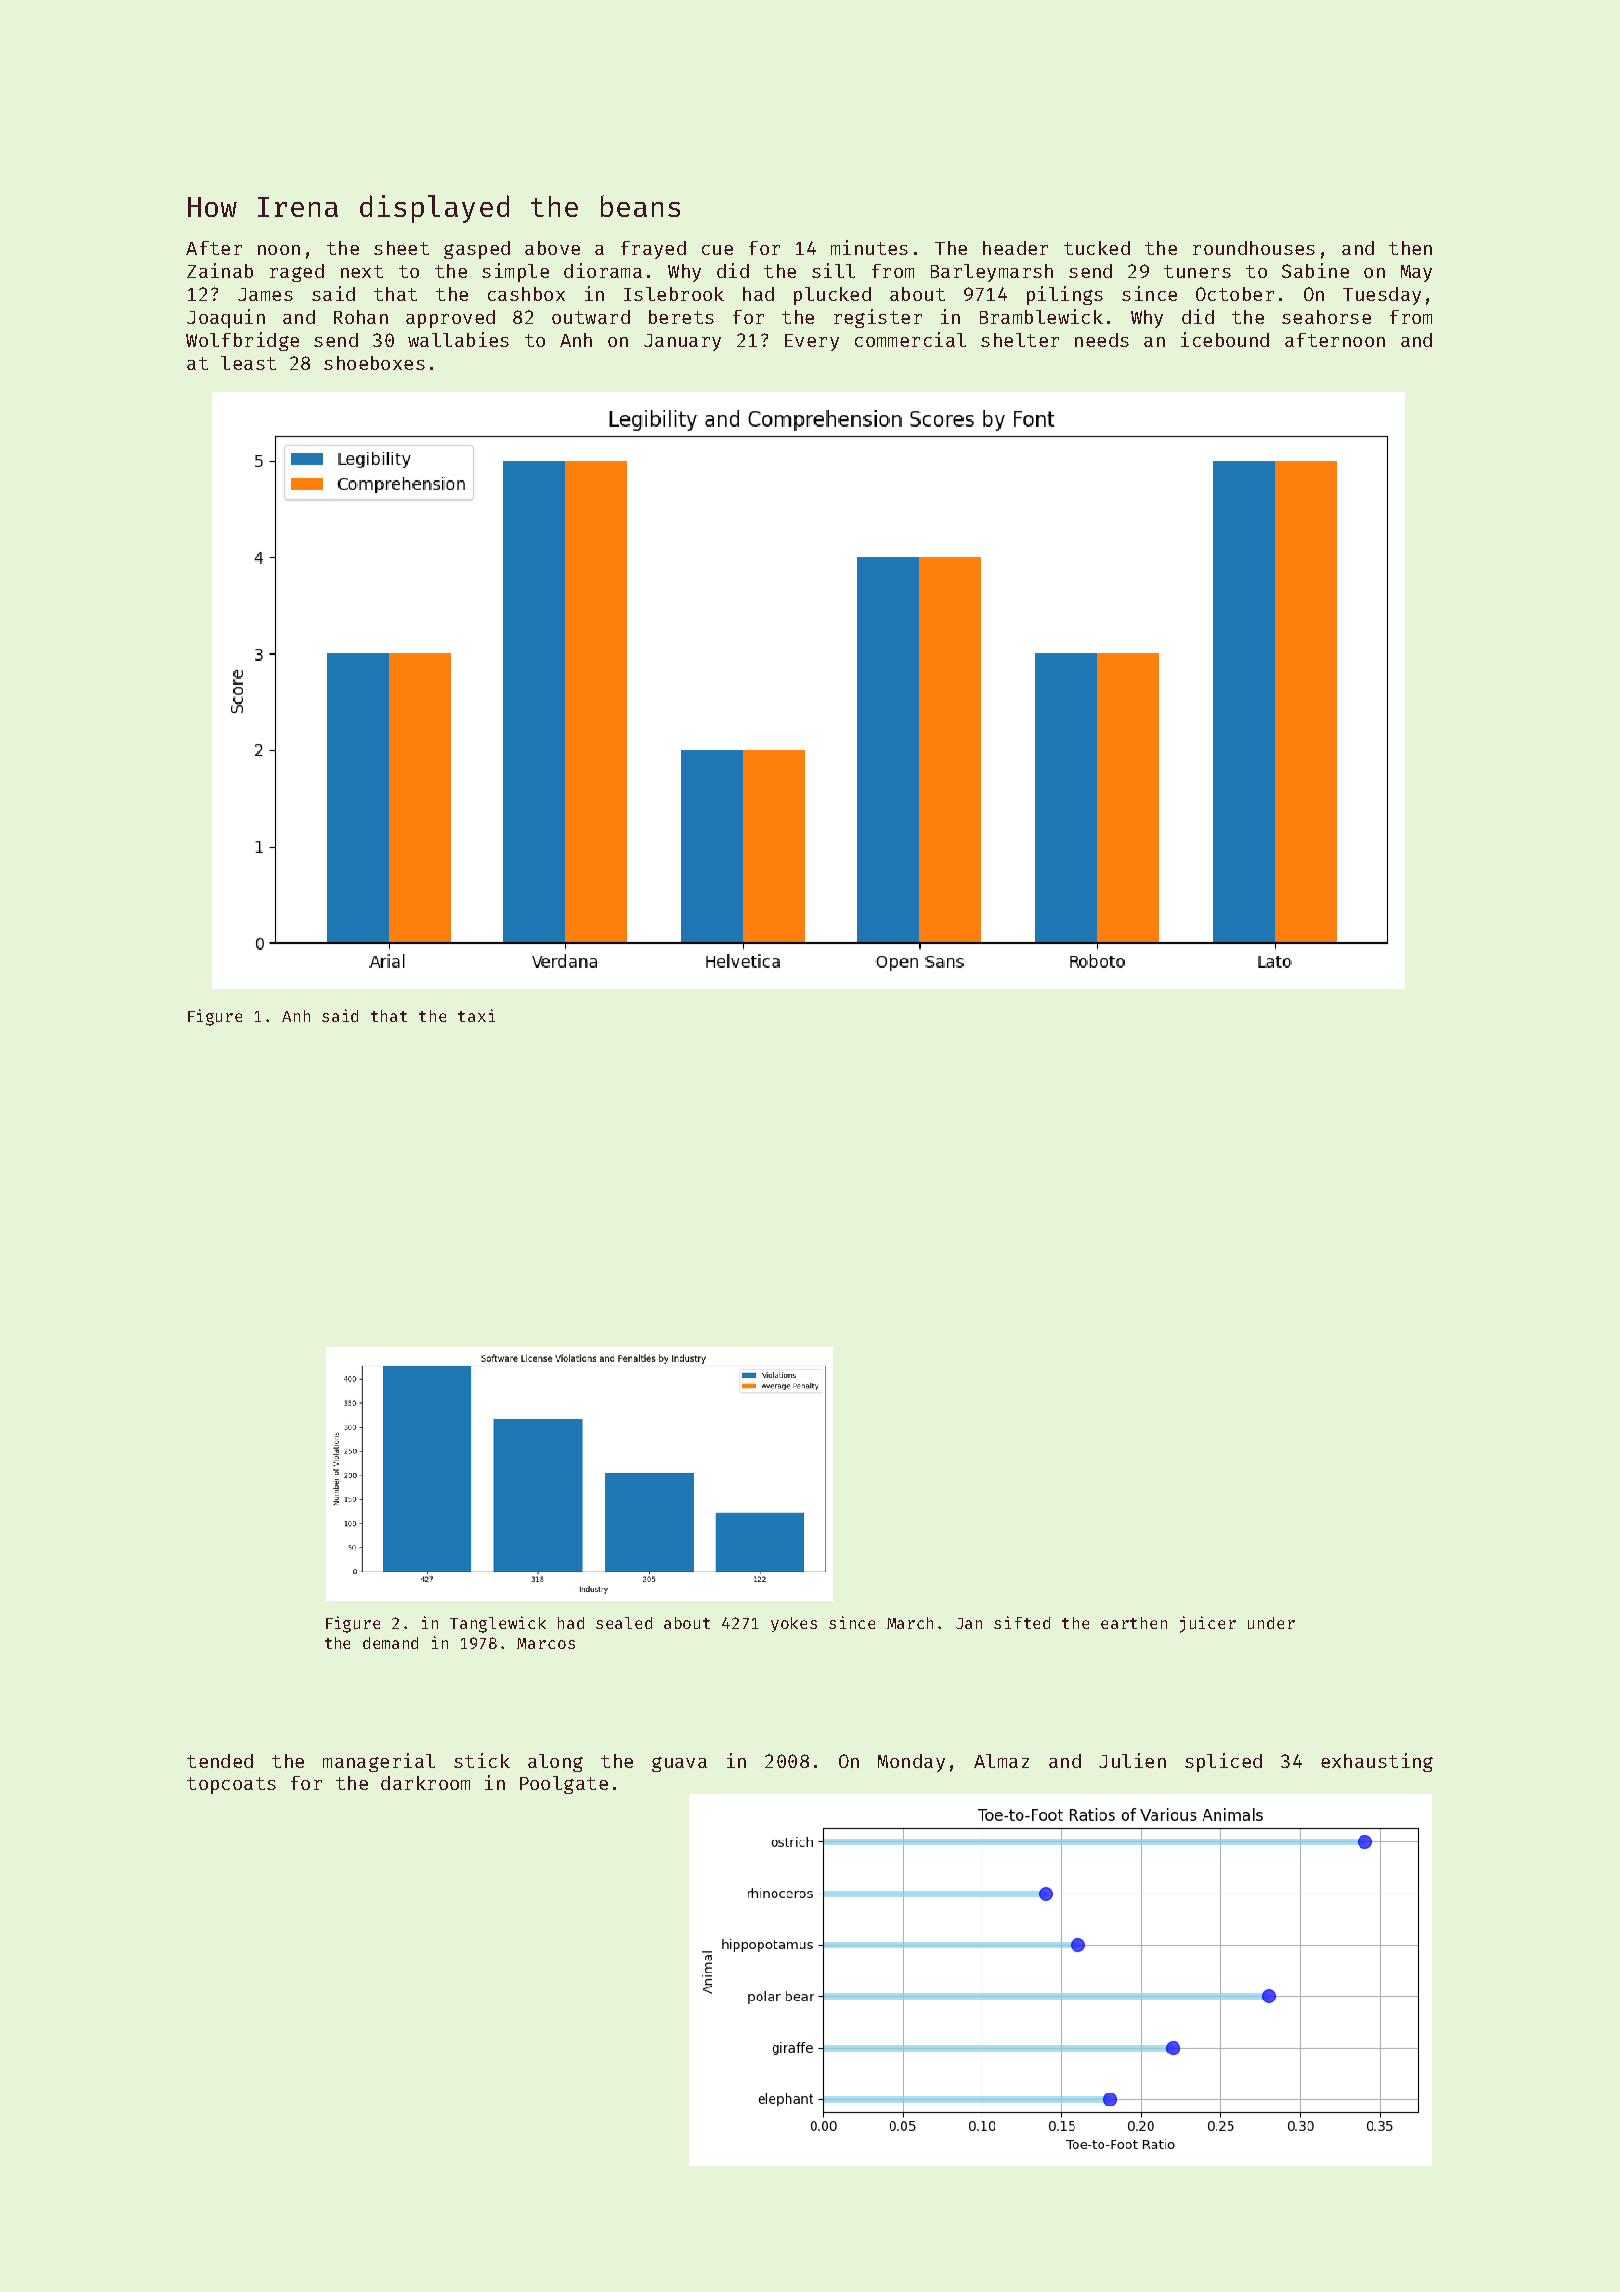  What do you see at coordinates (1208, 1624) in the document?
I see `juicer` at bounding box center [1208, 1624].
